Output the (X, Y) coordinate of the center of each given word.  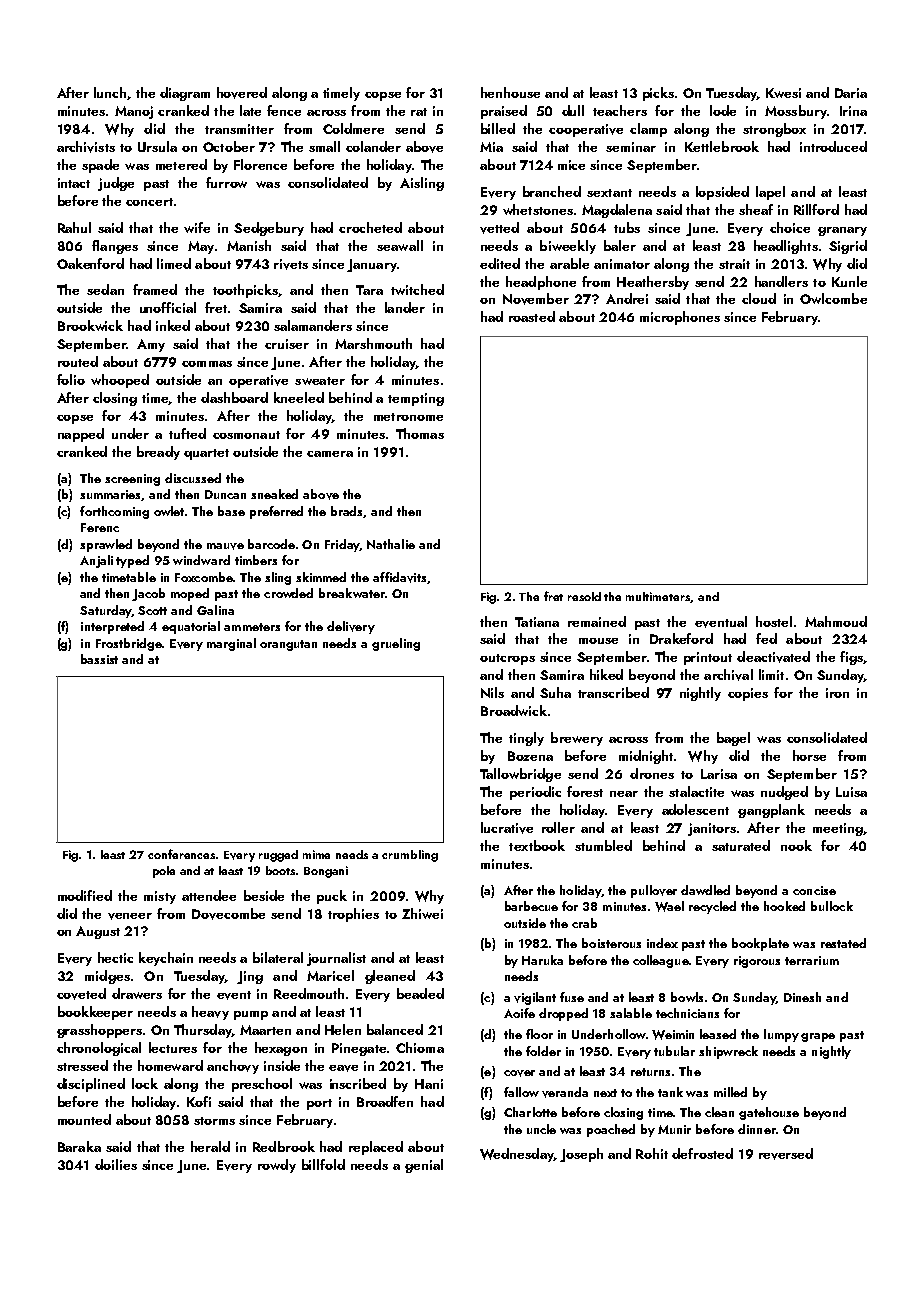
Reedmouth (309, 993)
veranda (565, 1092)
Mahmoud (836, 621)
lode (723, 110)
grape (818, 1037)
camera (330, 454)
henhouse (510, 92)
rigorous (757, 962)
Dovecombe (228, 914)
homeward (170, 1065)
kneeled (299, 397)
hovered (242, 93)
